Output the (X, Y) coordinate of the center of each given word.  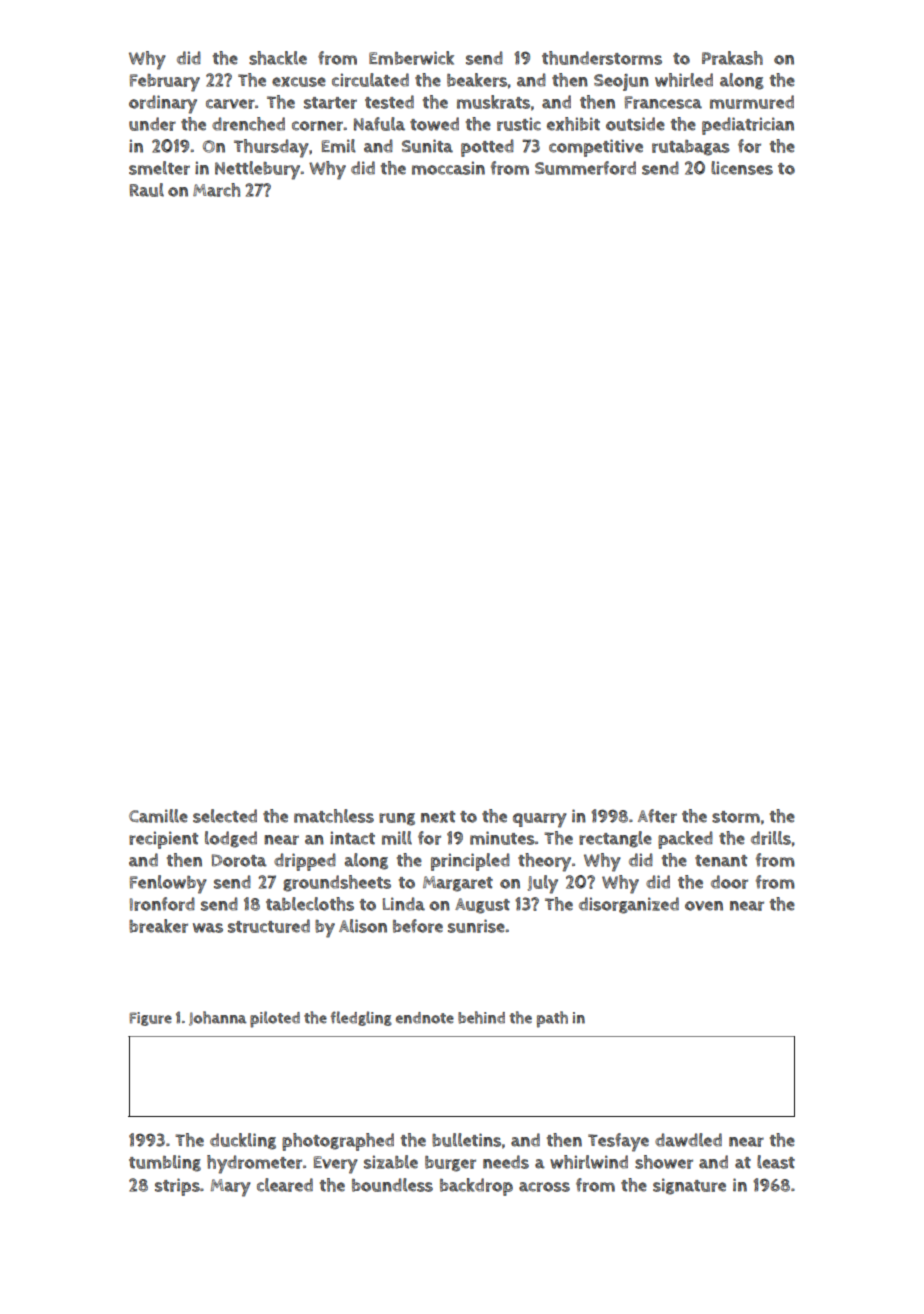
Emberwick (411, 58)
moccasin (448, 168)
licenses (742, 168)
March (216, 190)
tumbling (165, 1163)
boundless (392, 1185)
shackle (278, 58)
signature (689, 1186)
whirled (684, 80)
